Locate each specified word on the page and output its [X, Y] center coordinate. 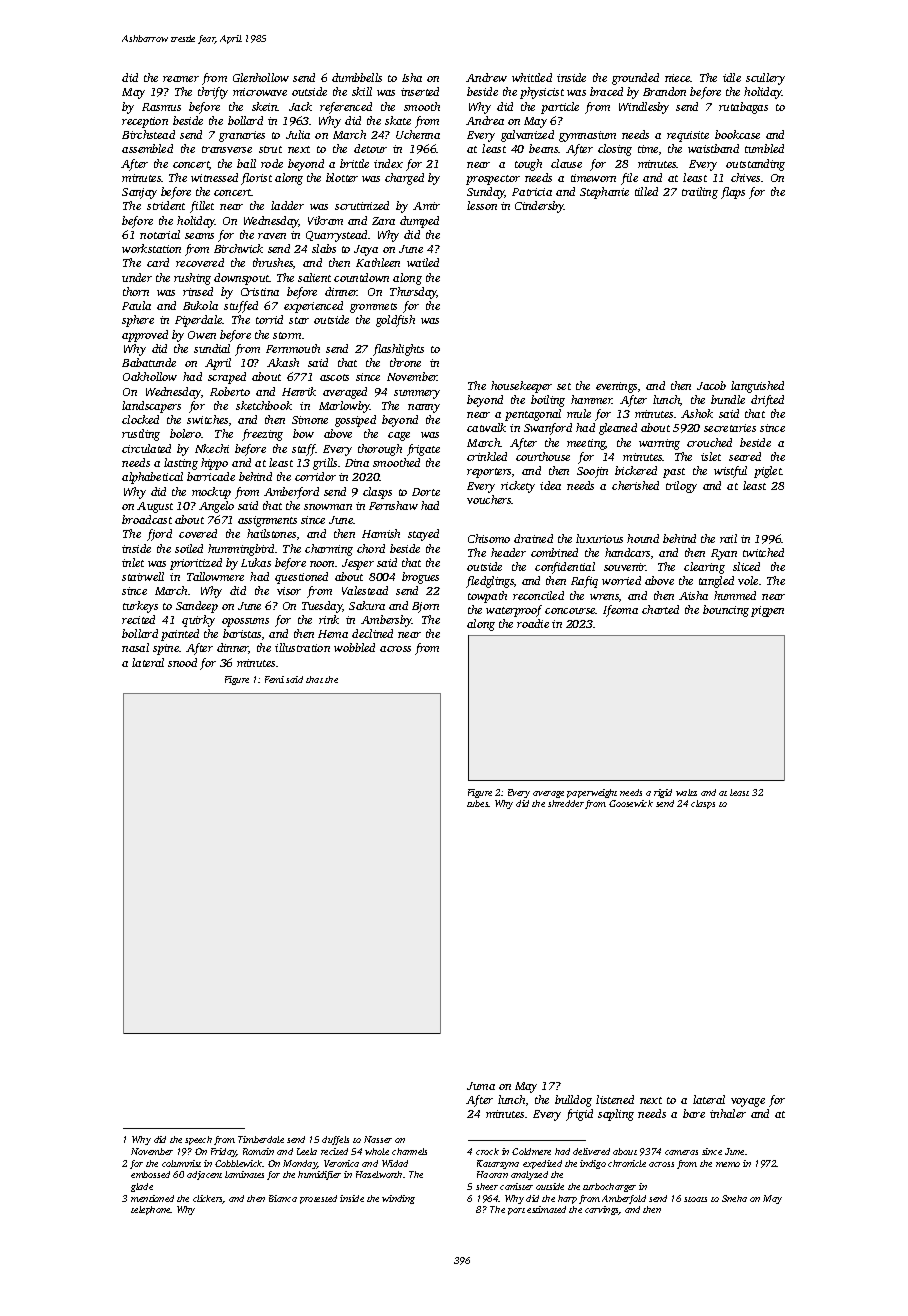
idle [732, 77]
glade [142, 1187]
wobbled [354, 647]
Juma [481, 1086]
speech [198, 1140]
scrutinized [362, 205]
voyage [748, 1102]
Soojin [592, 472]
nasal [135, 647]
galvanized [527, 136]
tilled [646, 191]
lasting [181, 464]
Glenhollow [261, 77]
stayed [423, 535]
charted [660, 609]
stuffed [241, 307]
